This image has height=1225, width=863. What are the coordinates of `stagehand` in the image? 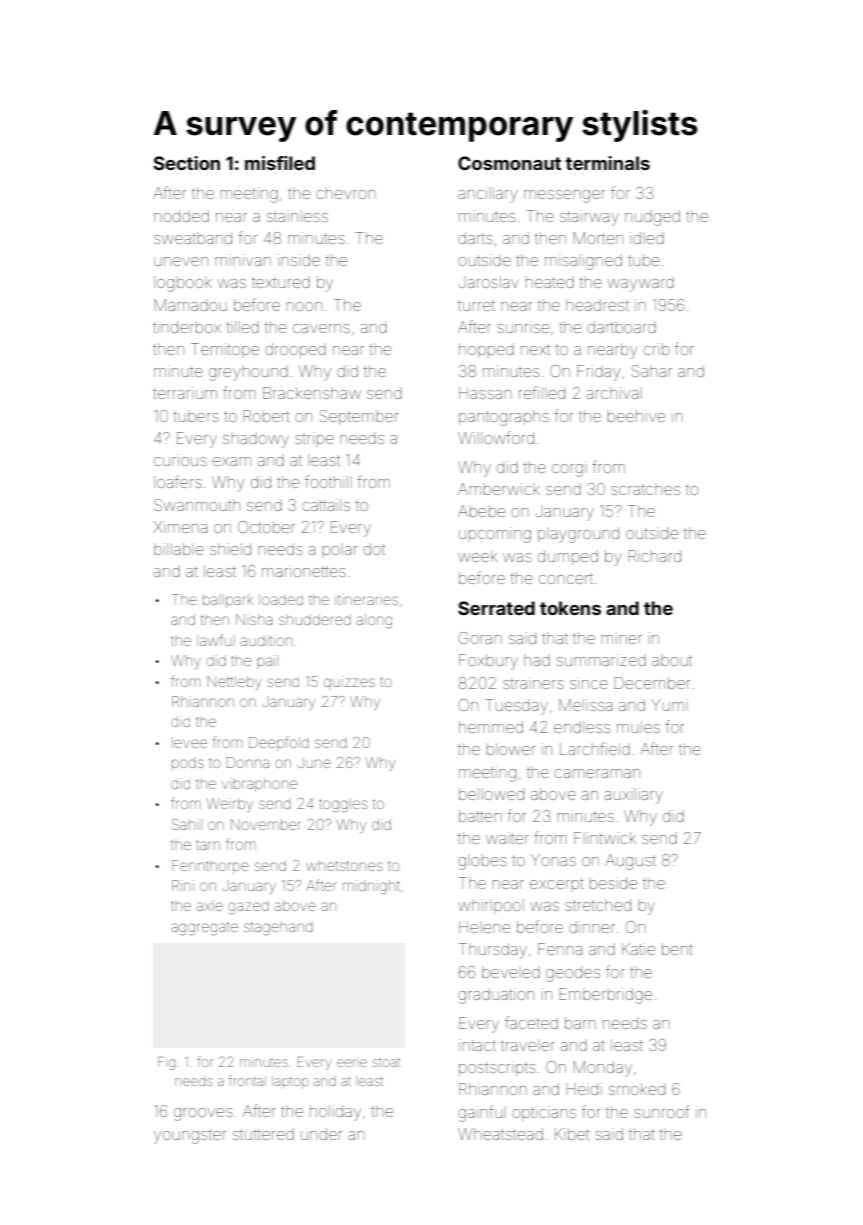 It's located at (278, 929).
